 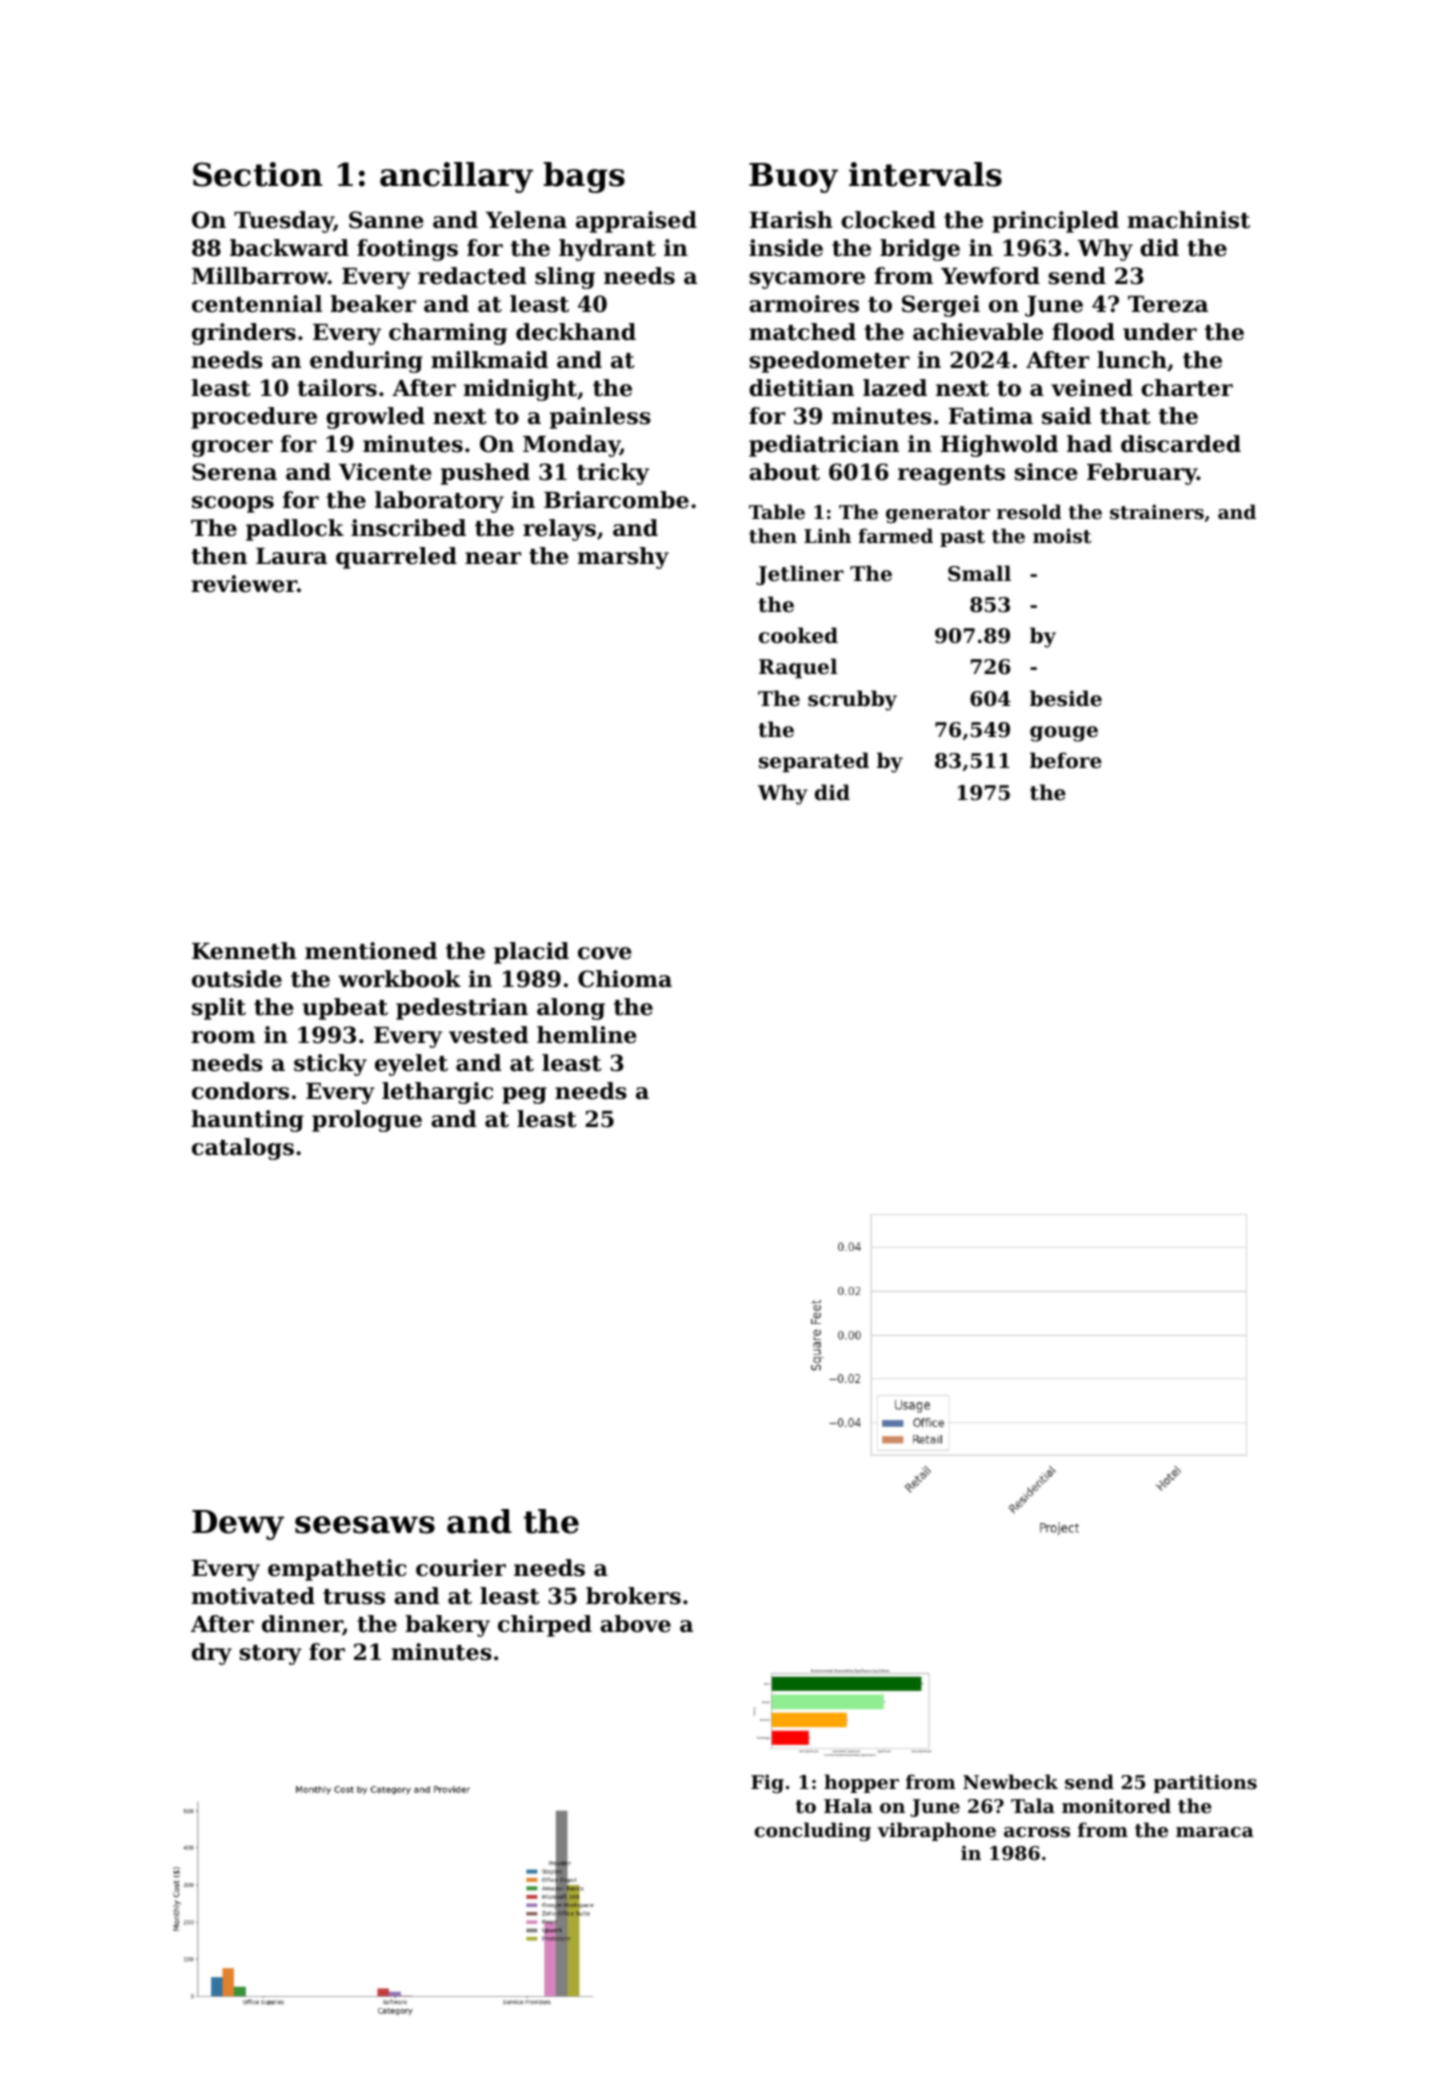 I want to click on bakery, so click(x=447, y=1626).
